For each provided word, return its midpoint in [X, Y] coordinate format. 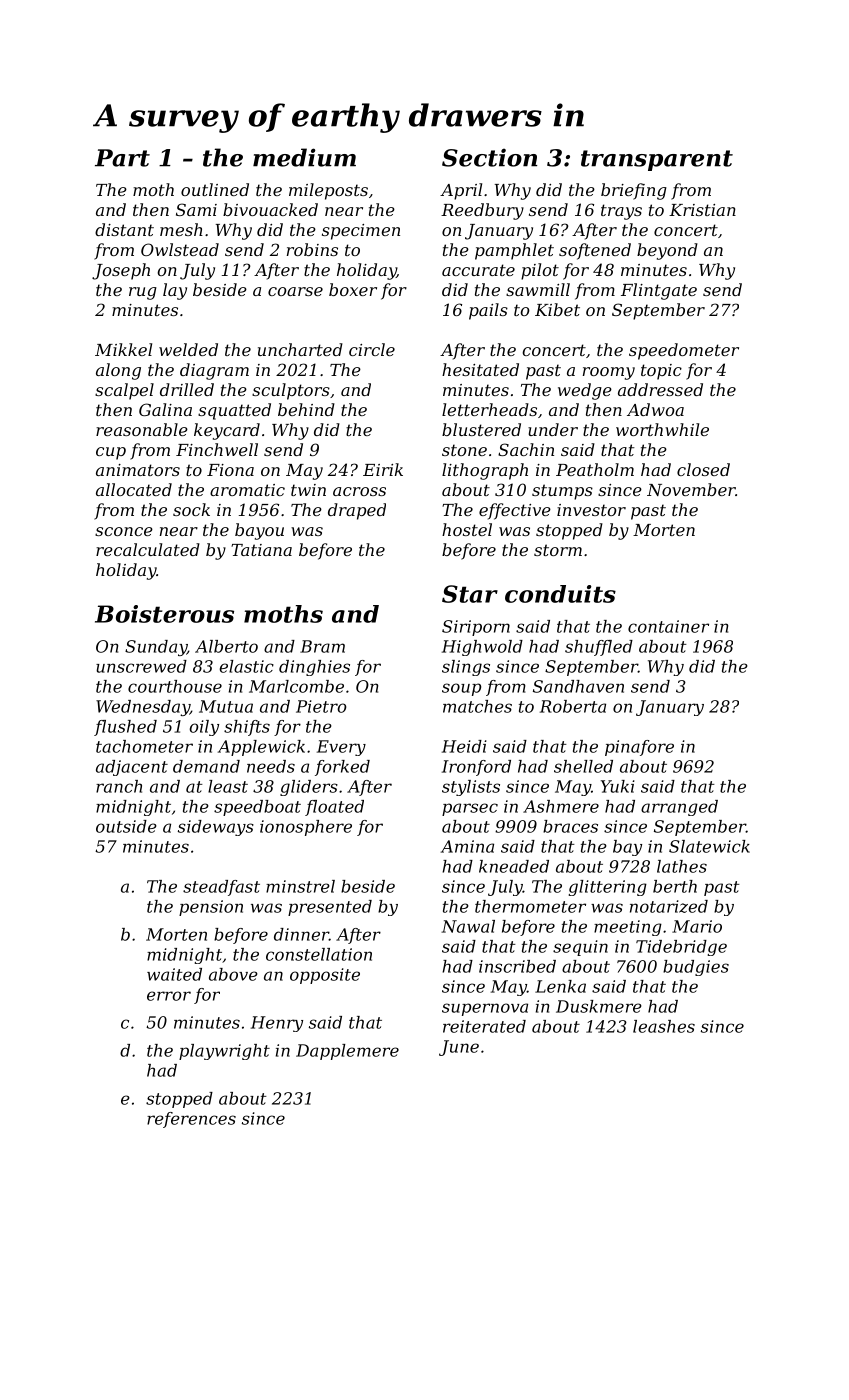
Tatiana [261, 550]
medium [304, 157]
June [459, 1048]
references [191, 1120]
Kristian [702, 210]
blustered [481, 429]
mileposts [328, 191]
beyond [667, 251]
